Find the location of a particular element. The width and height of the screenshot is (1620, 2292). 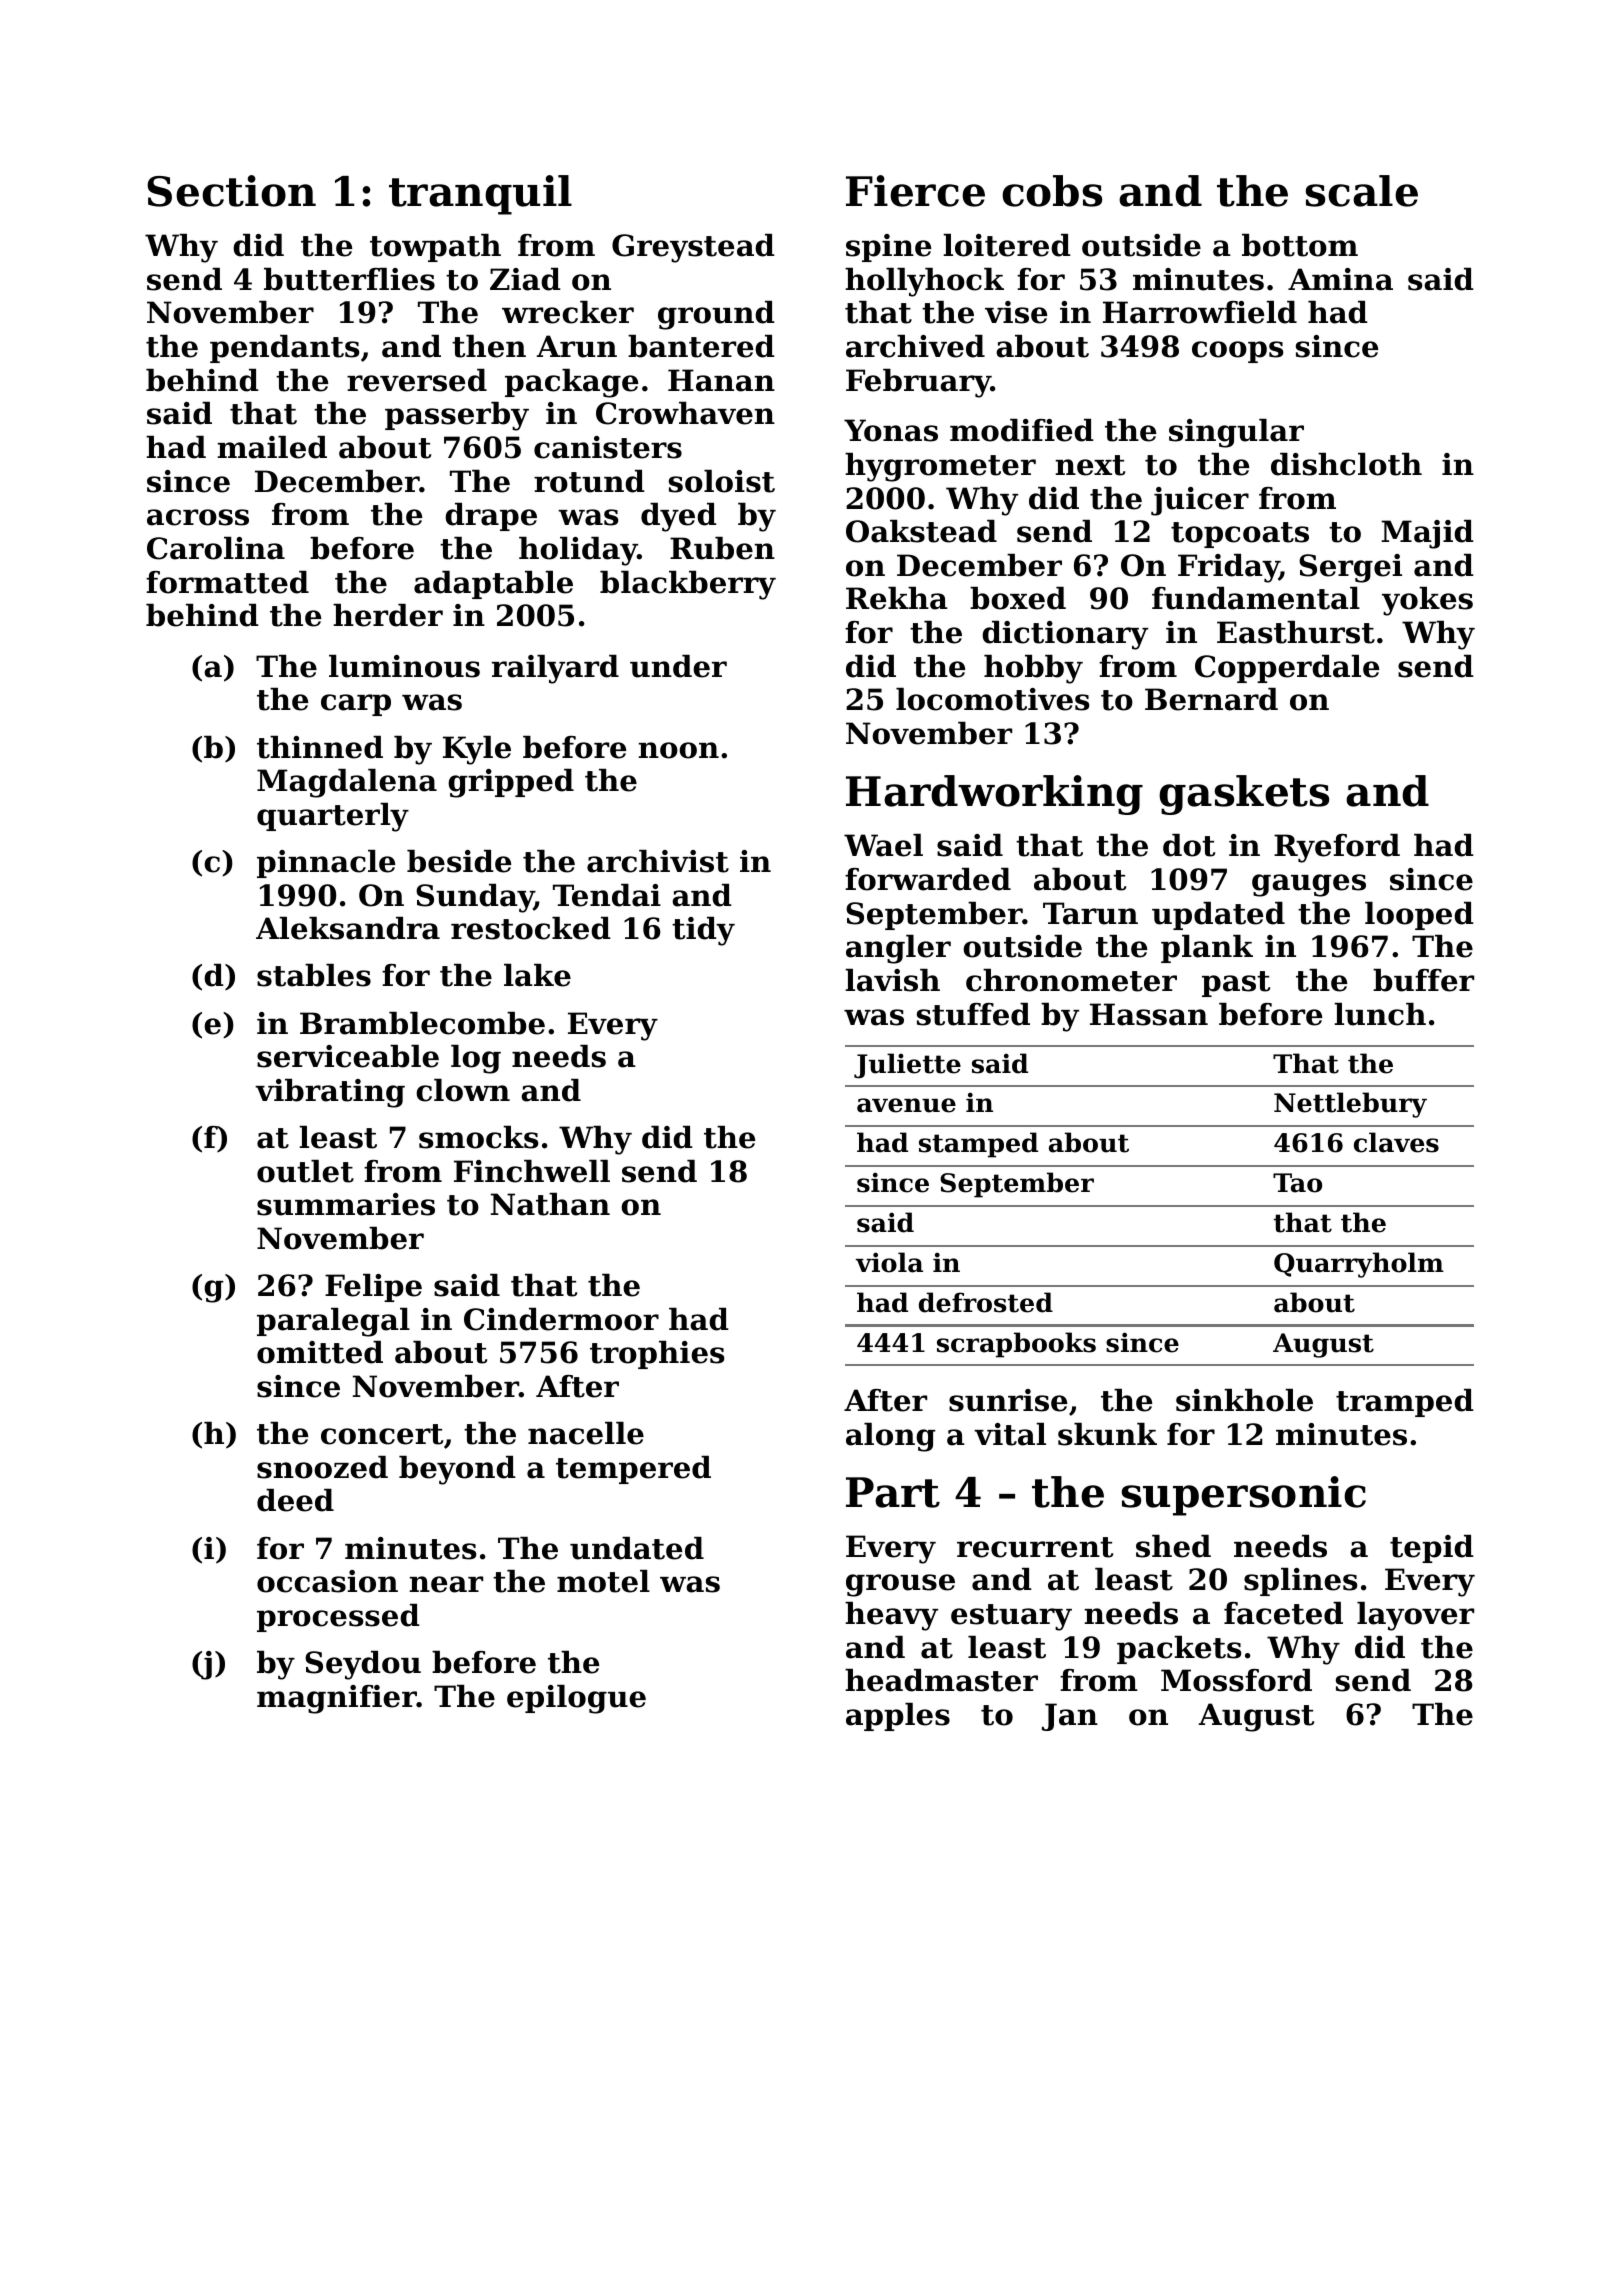

lake is located at coordinates (537, 975).
